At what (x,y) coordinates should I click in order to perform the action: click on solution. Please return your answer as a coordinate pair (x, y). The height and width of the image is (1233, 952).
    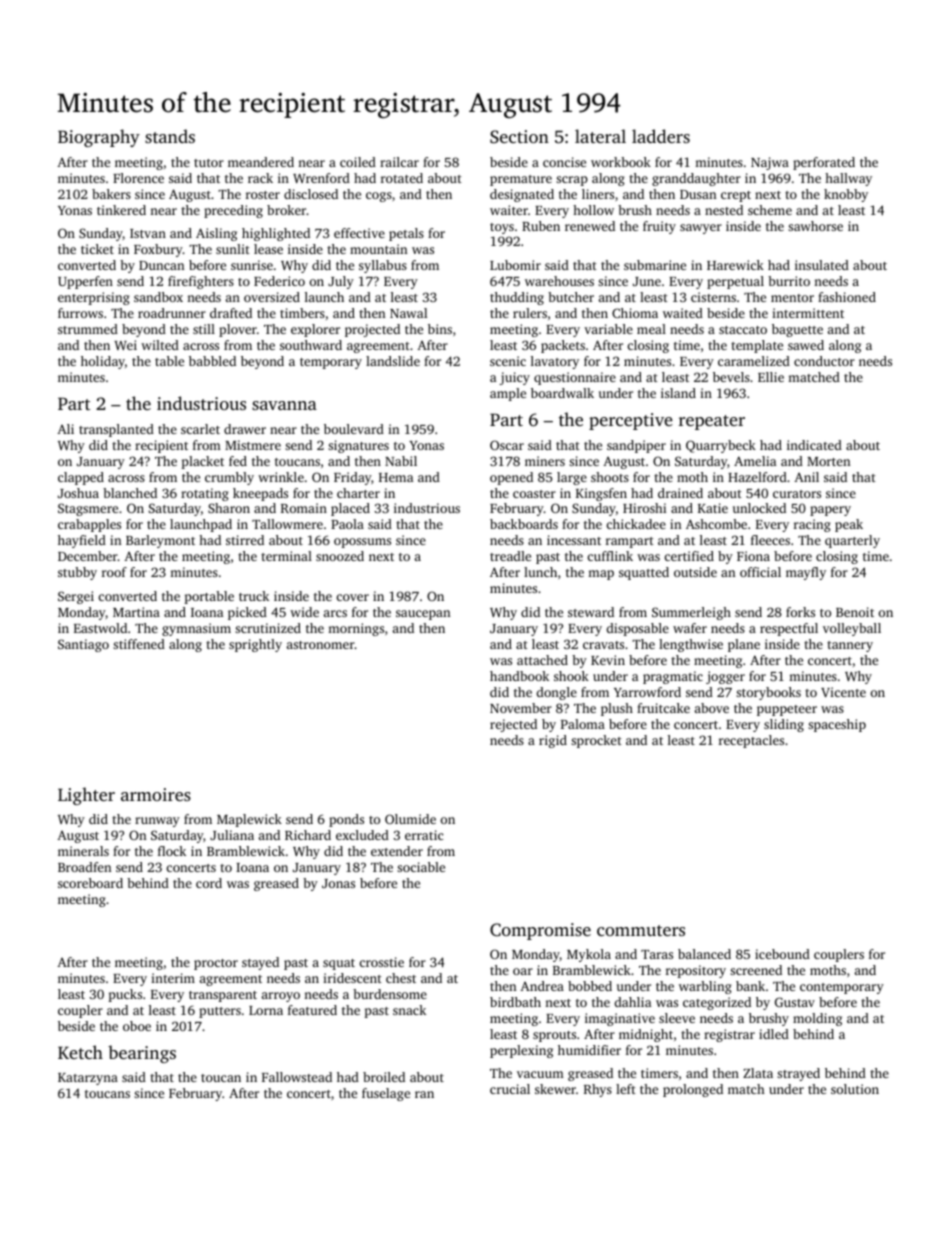
    Looking at the image, I should click on (855, 1089).
